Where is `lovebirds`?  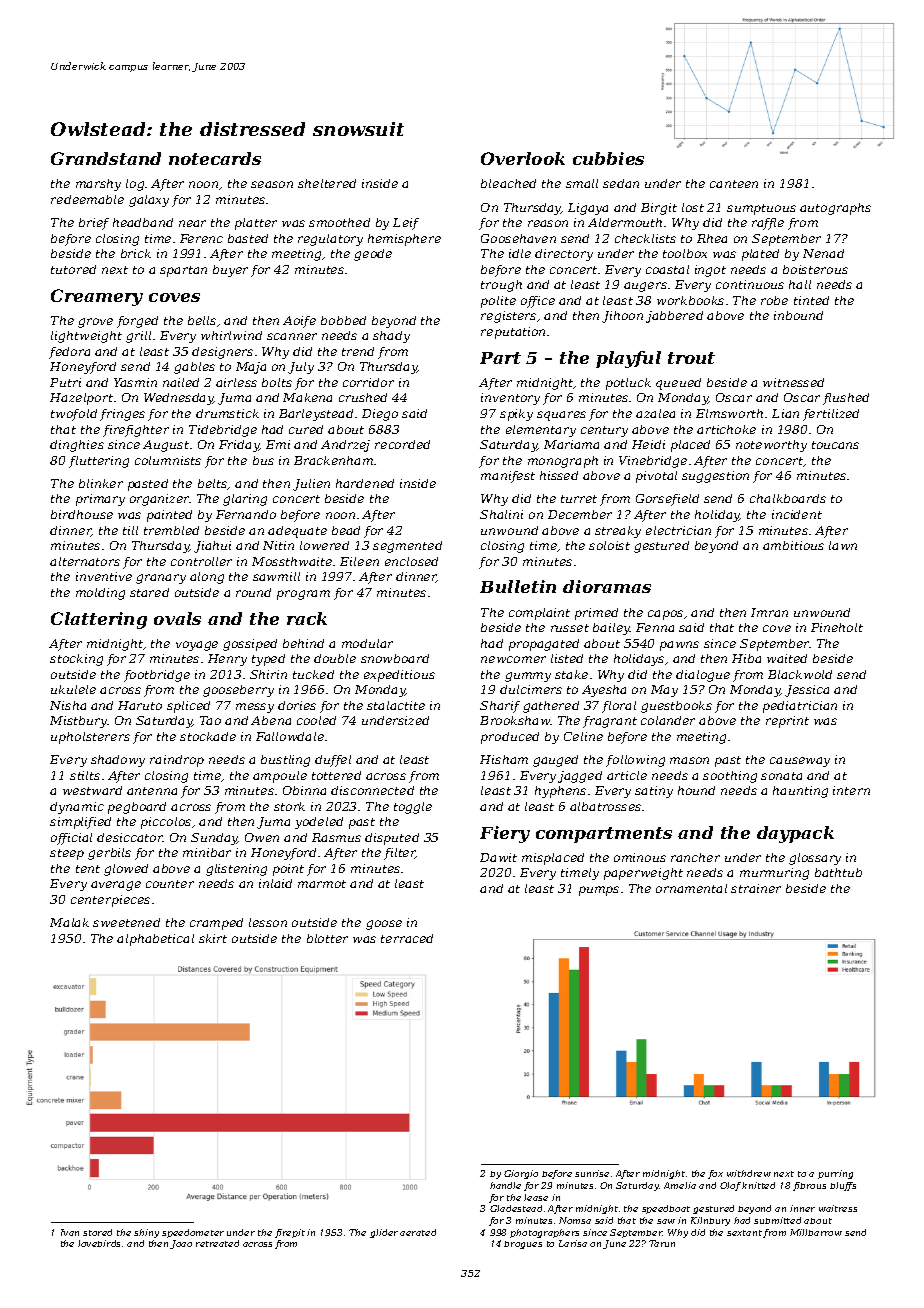
lovebirds is located at coordinates (99, 1243).
